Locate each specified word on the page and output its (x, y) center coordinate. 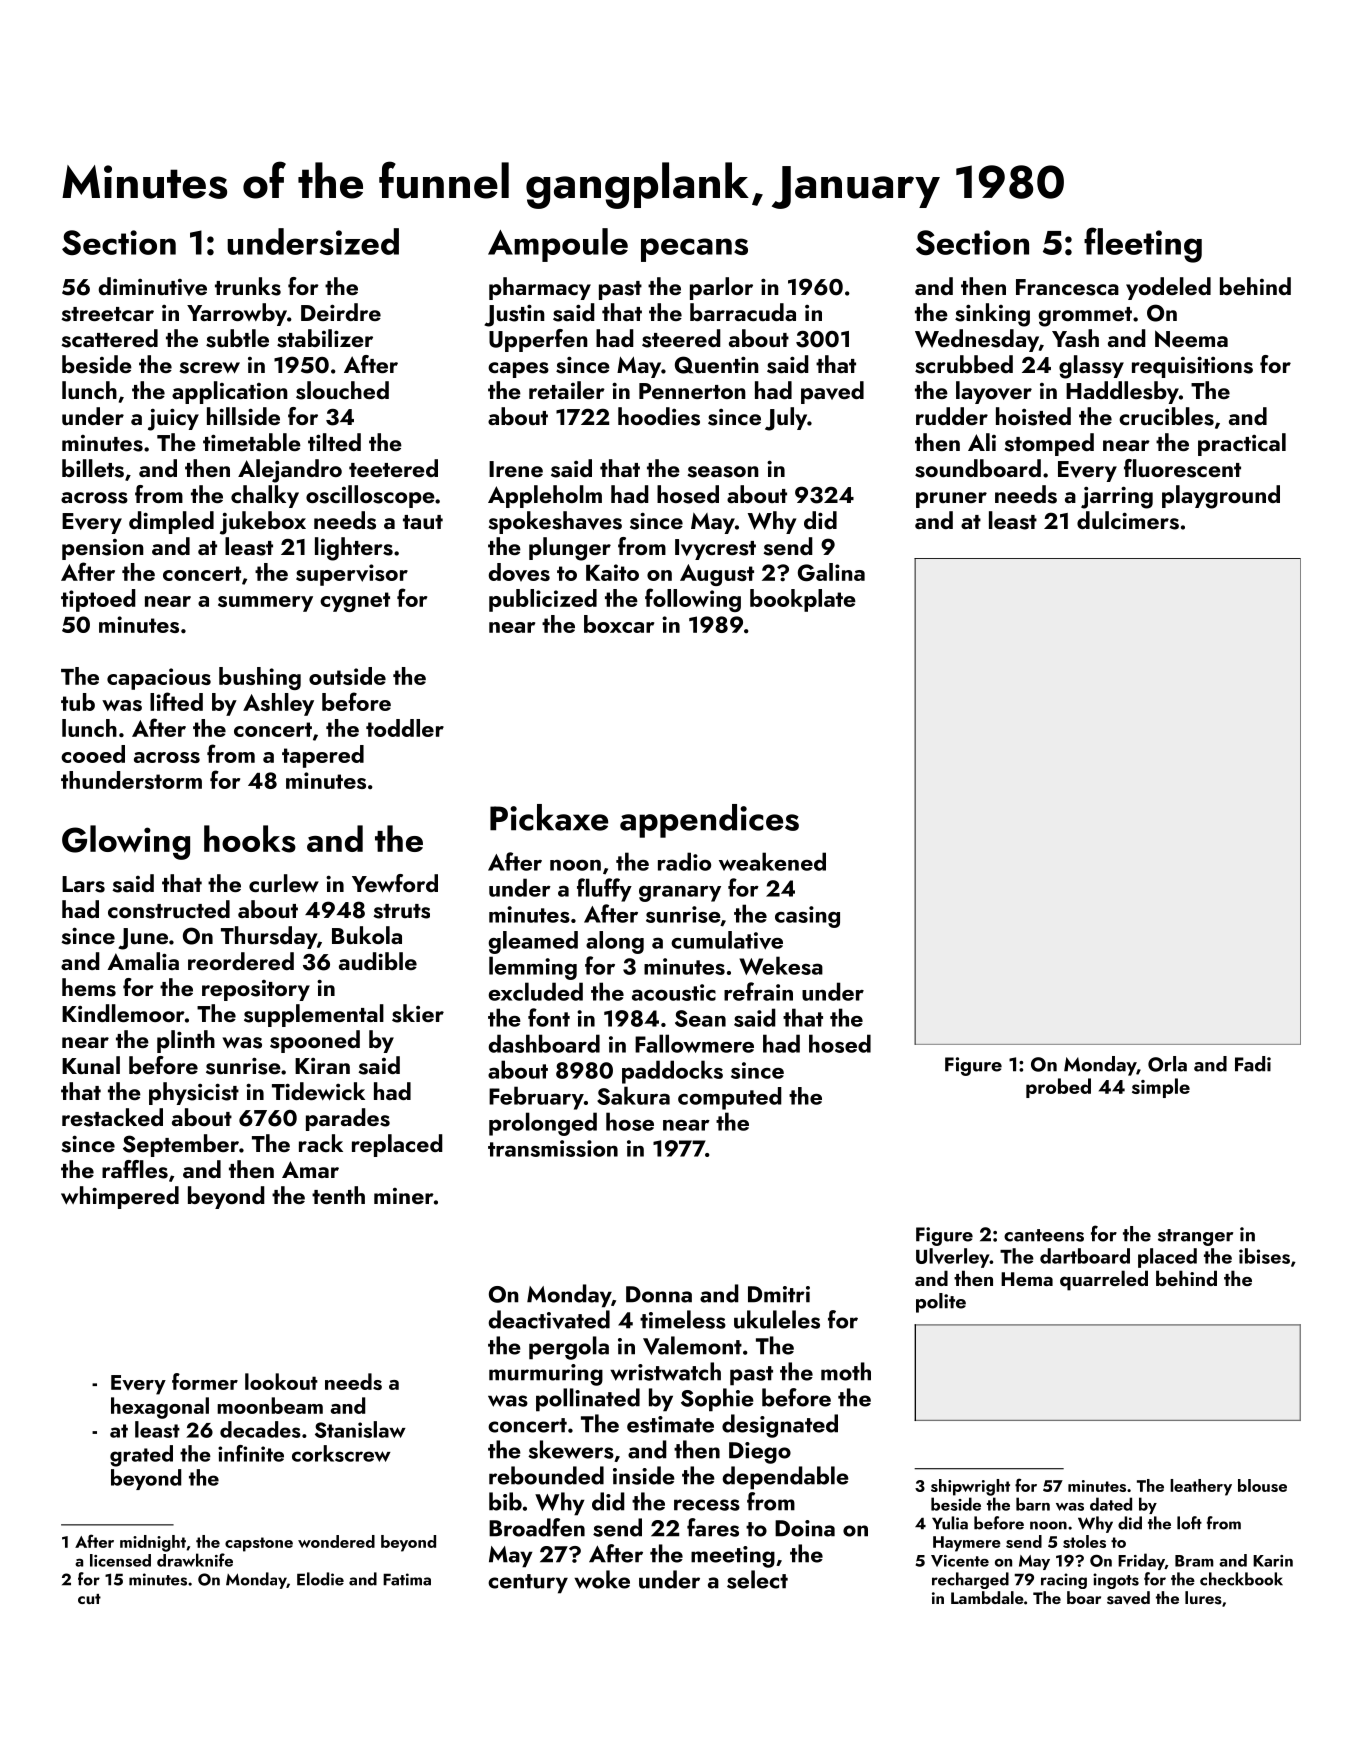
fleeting (1143, 245)
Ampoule (558, 245)
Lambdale (987, 1597)
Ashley (278, 704)
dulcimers (1128, 520)
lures (1203, 1598)
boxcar (619, 624)
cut (89, 1599)
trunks (248, 286)
